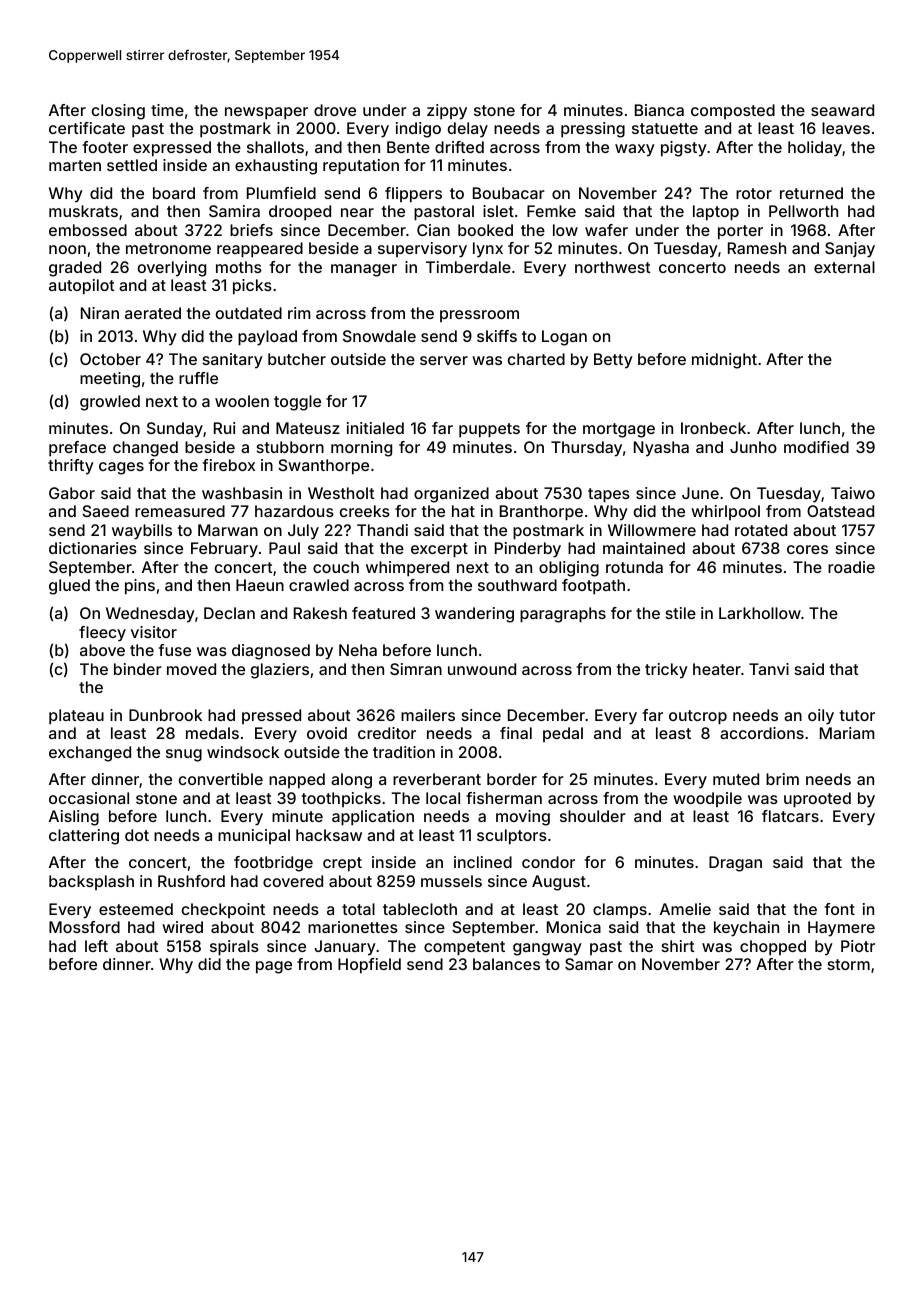 This document has width=924, height=1308. Describe the element at coordinates (613, 267) in the document. I see `northwest` at that location.
